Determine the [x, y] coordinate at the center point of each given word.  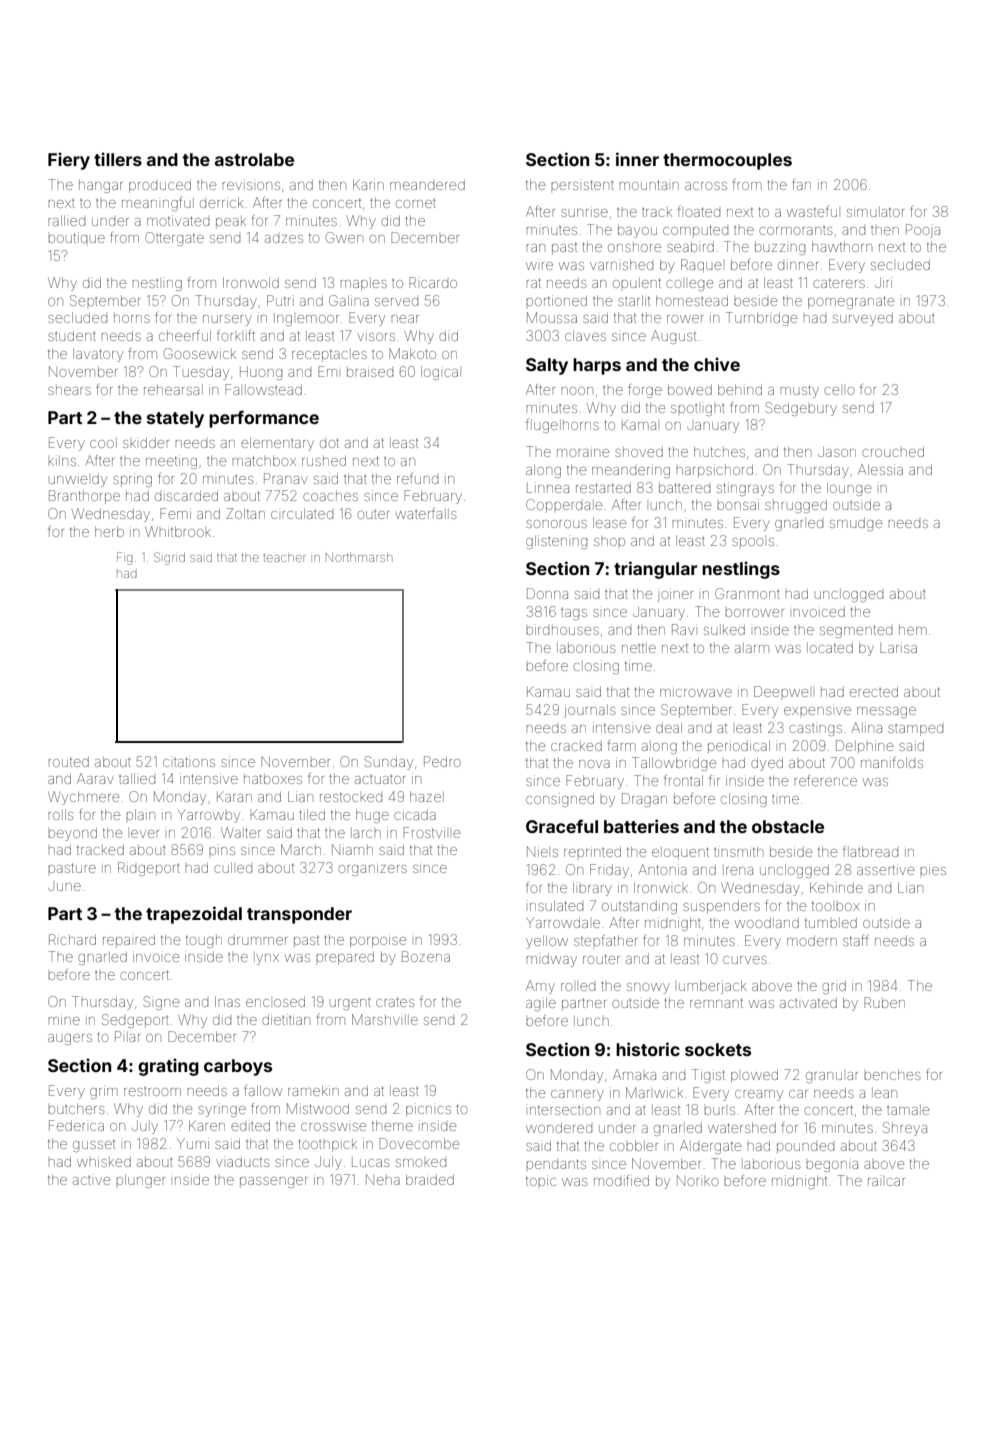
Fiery [69, 161]
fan [801, 184]
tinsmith [738, 851]
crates [395, 1002]
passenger [274, 1182]
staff [855, 940]
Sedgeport [135, 1021]
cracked [576, 746]
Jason [837, 452]
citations [189, 762]
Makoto [412, 353]
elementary [277, 444]
